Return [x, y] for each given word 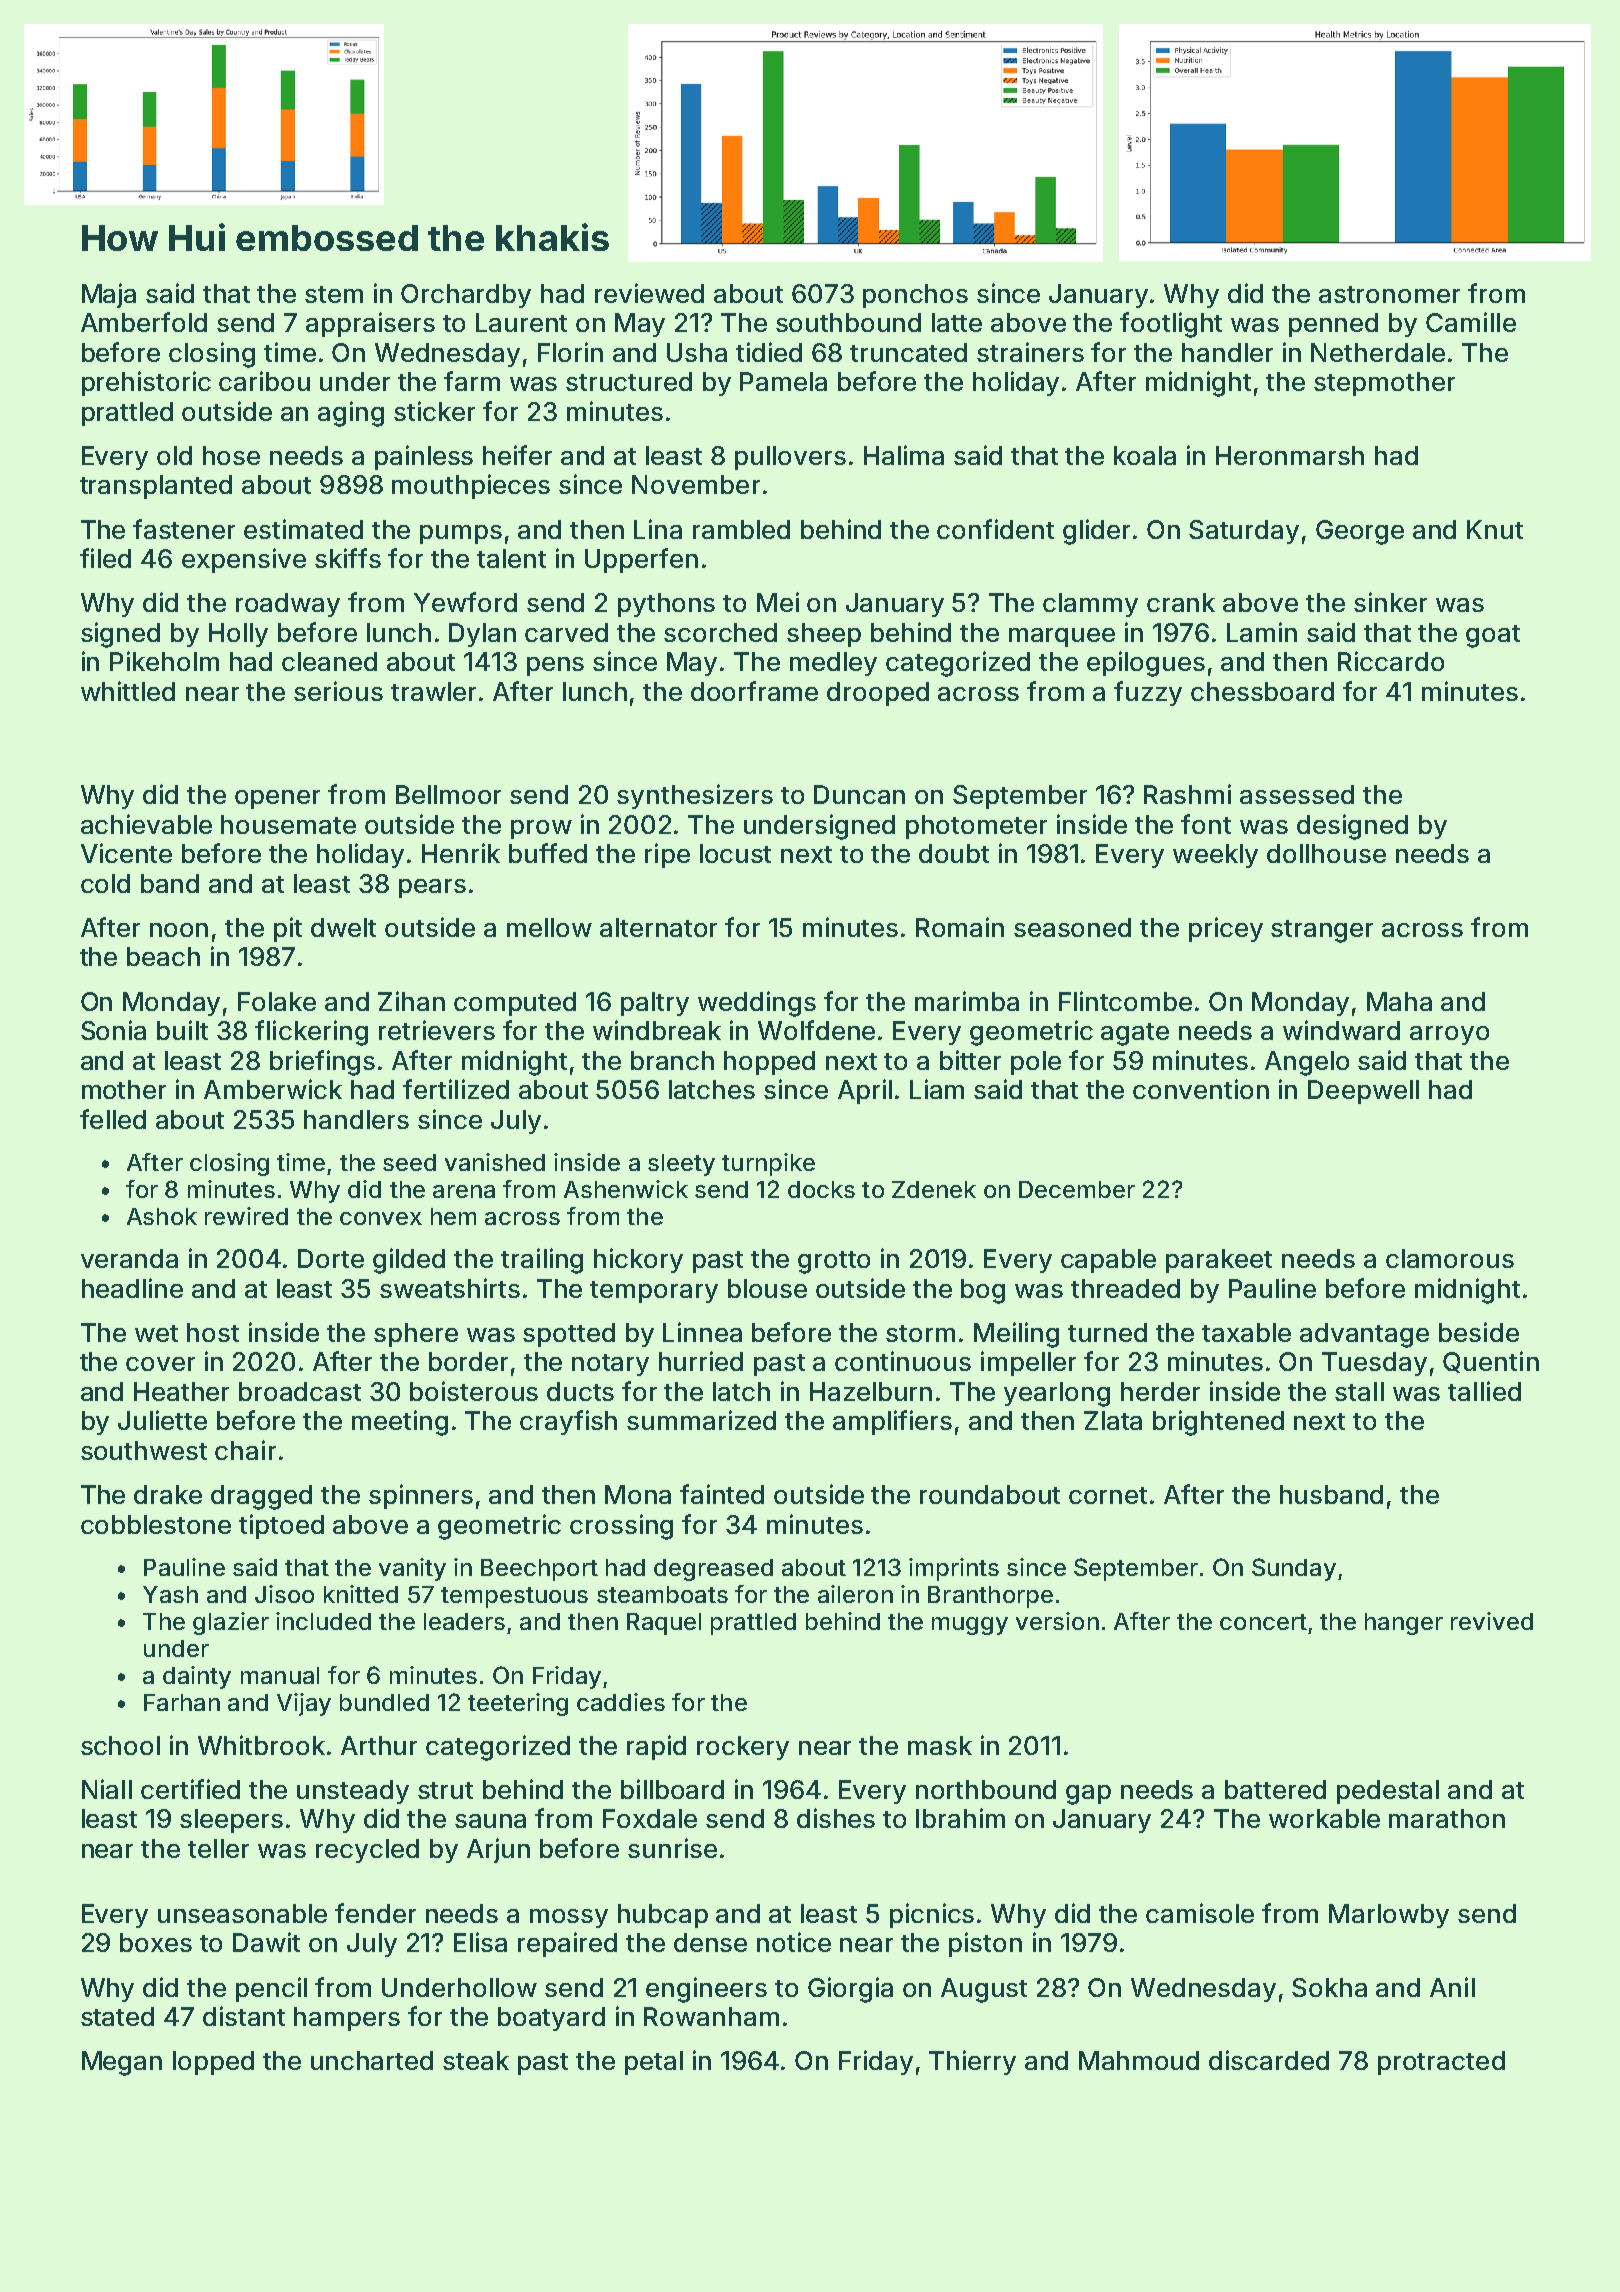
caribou [264, 381]
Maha [1399, 1001]
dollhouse [1326, 853]
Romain [960, 927]
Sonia [113, 1030]
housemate [288, 824]
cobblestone [156, 1524]
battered [1275, 1789]
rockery [743, 1748]
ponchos [915, 296]
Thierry [972, 2062]
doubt [954, 853]
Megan [122, 2063]
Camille [1471, 322]
